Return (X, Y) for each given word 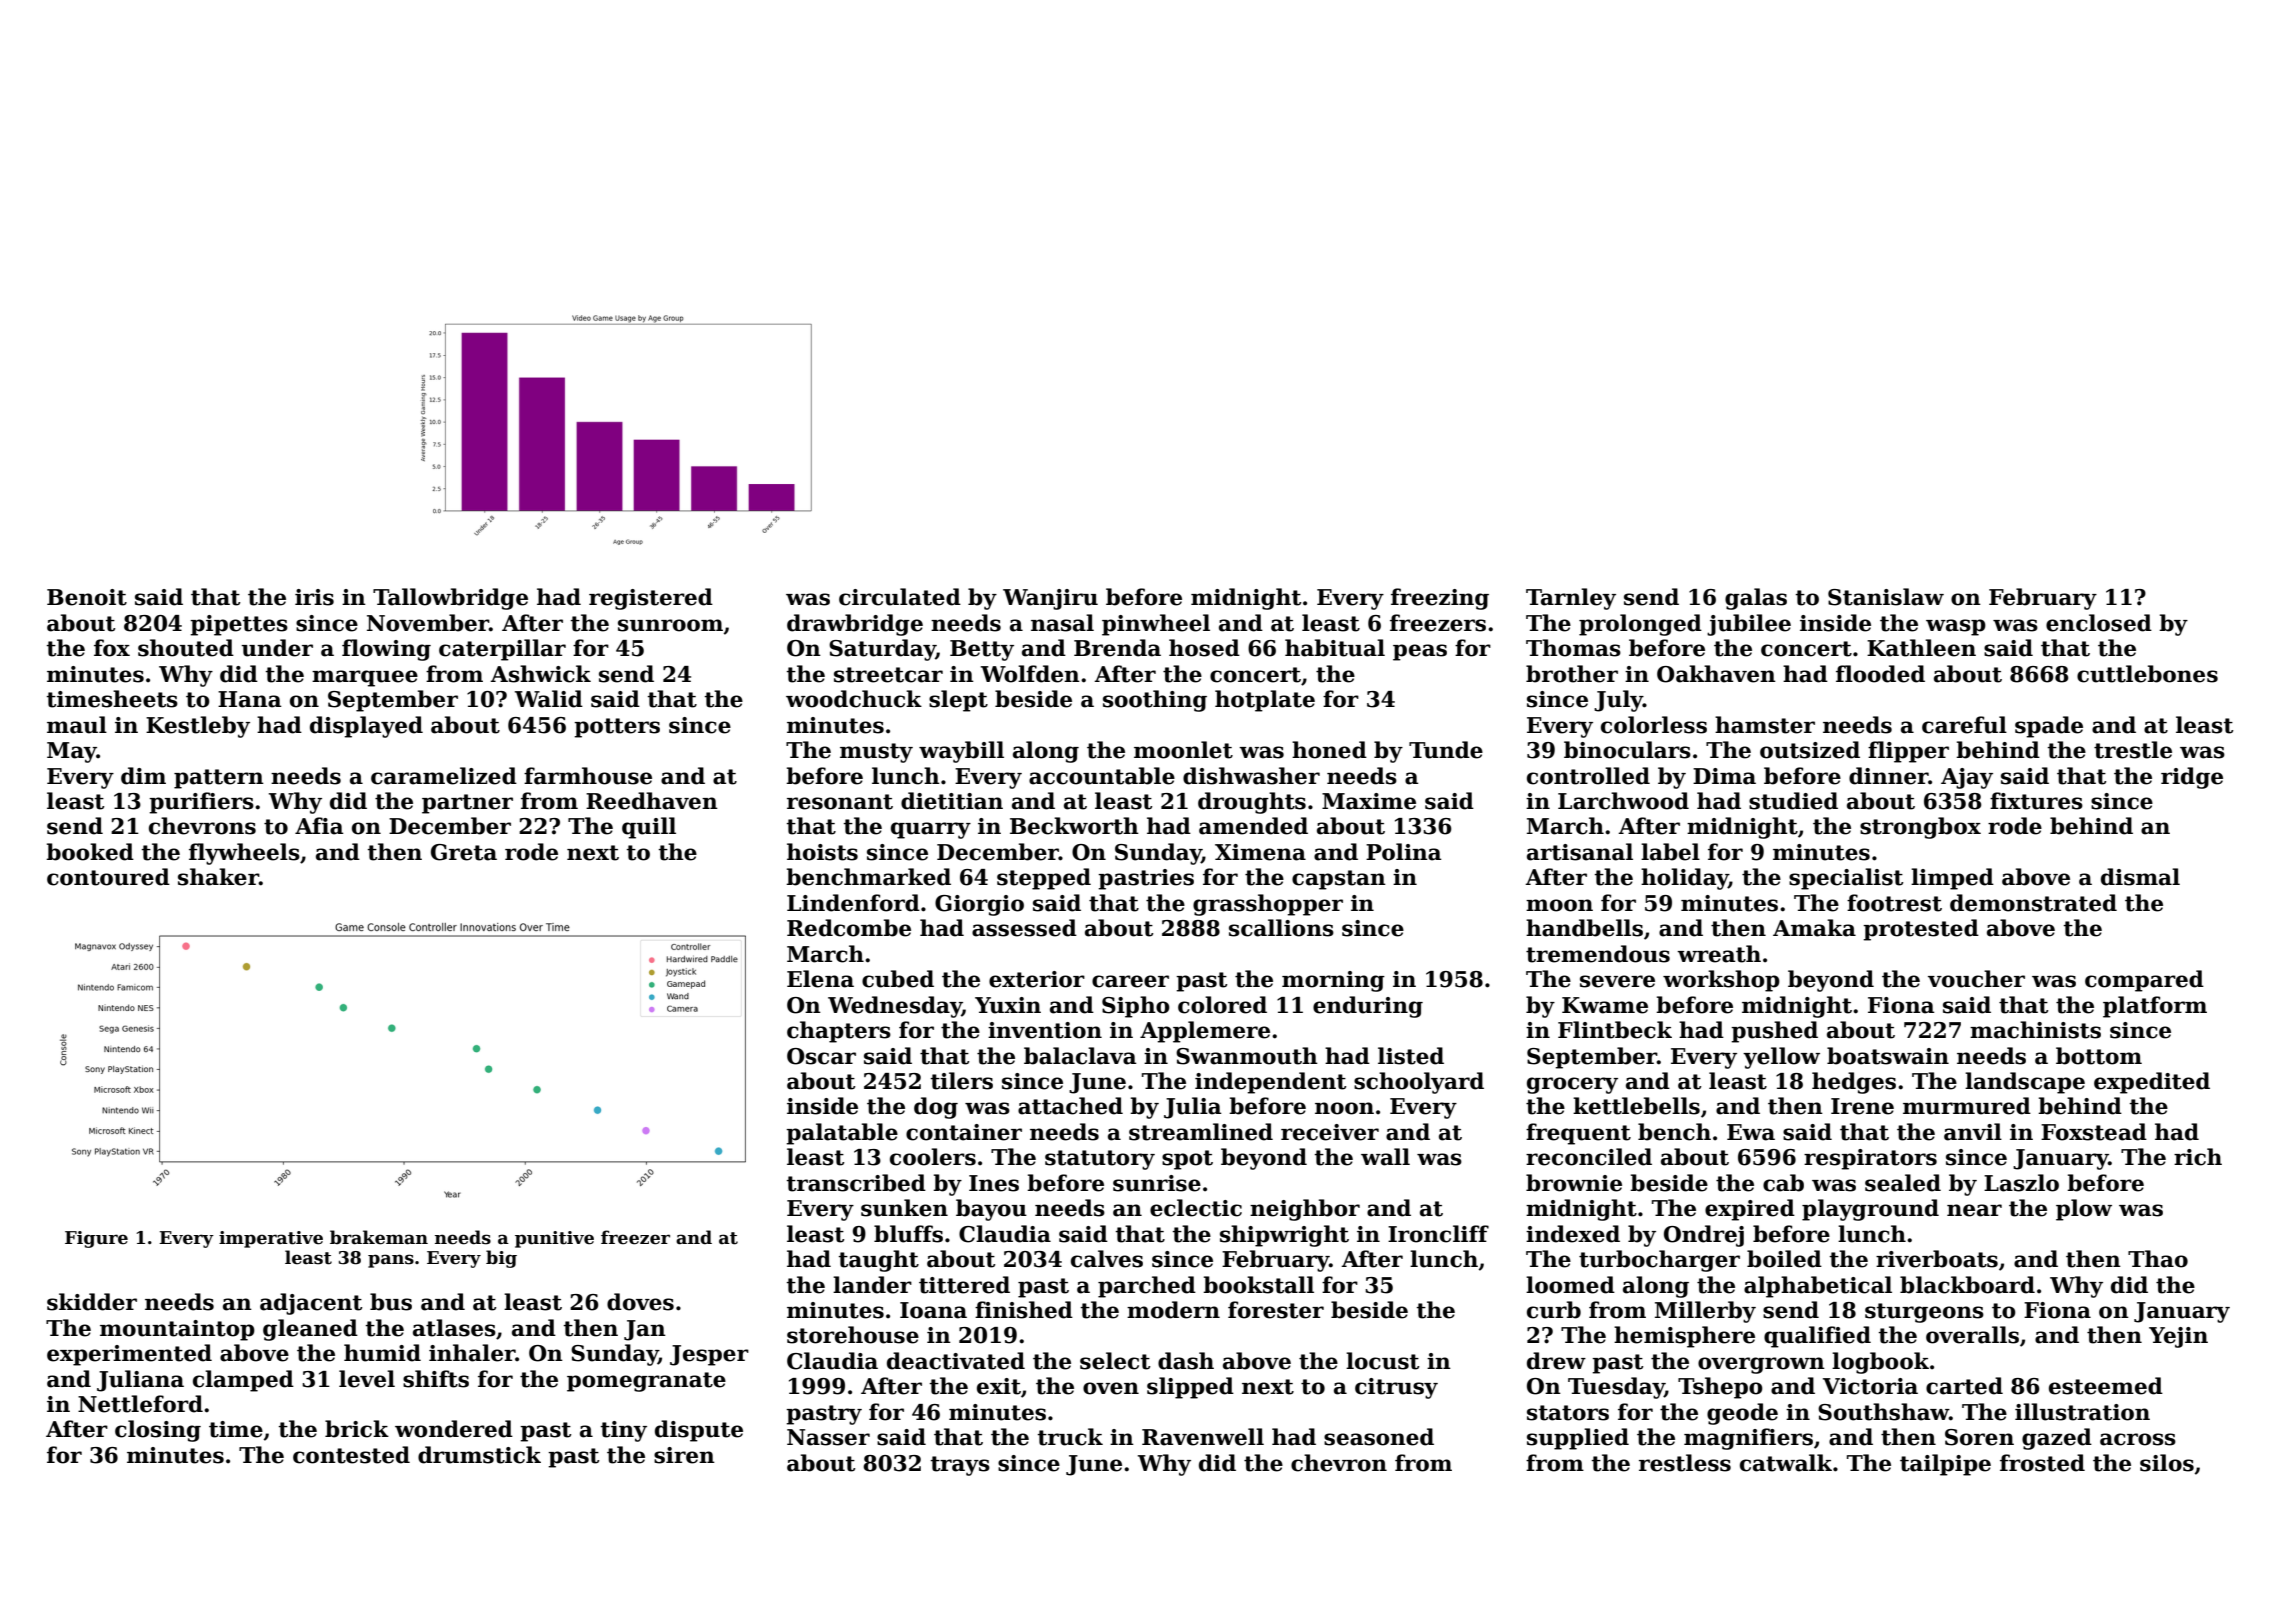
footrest (1894, 903)
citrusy (1396, 1388)
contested (351, 1455)
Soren (1979, 1437)
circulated (900, 597)
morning (1333, 981)
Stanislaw (1886, 597)
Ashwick (540, 674)
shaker (218, 877)
